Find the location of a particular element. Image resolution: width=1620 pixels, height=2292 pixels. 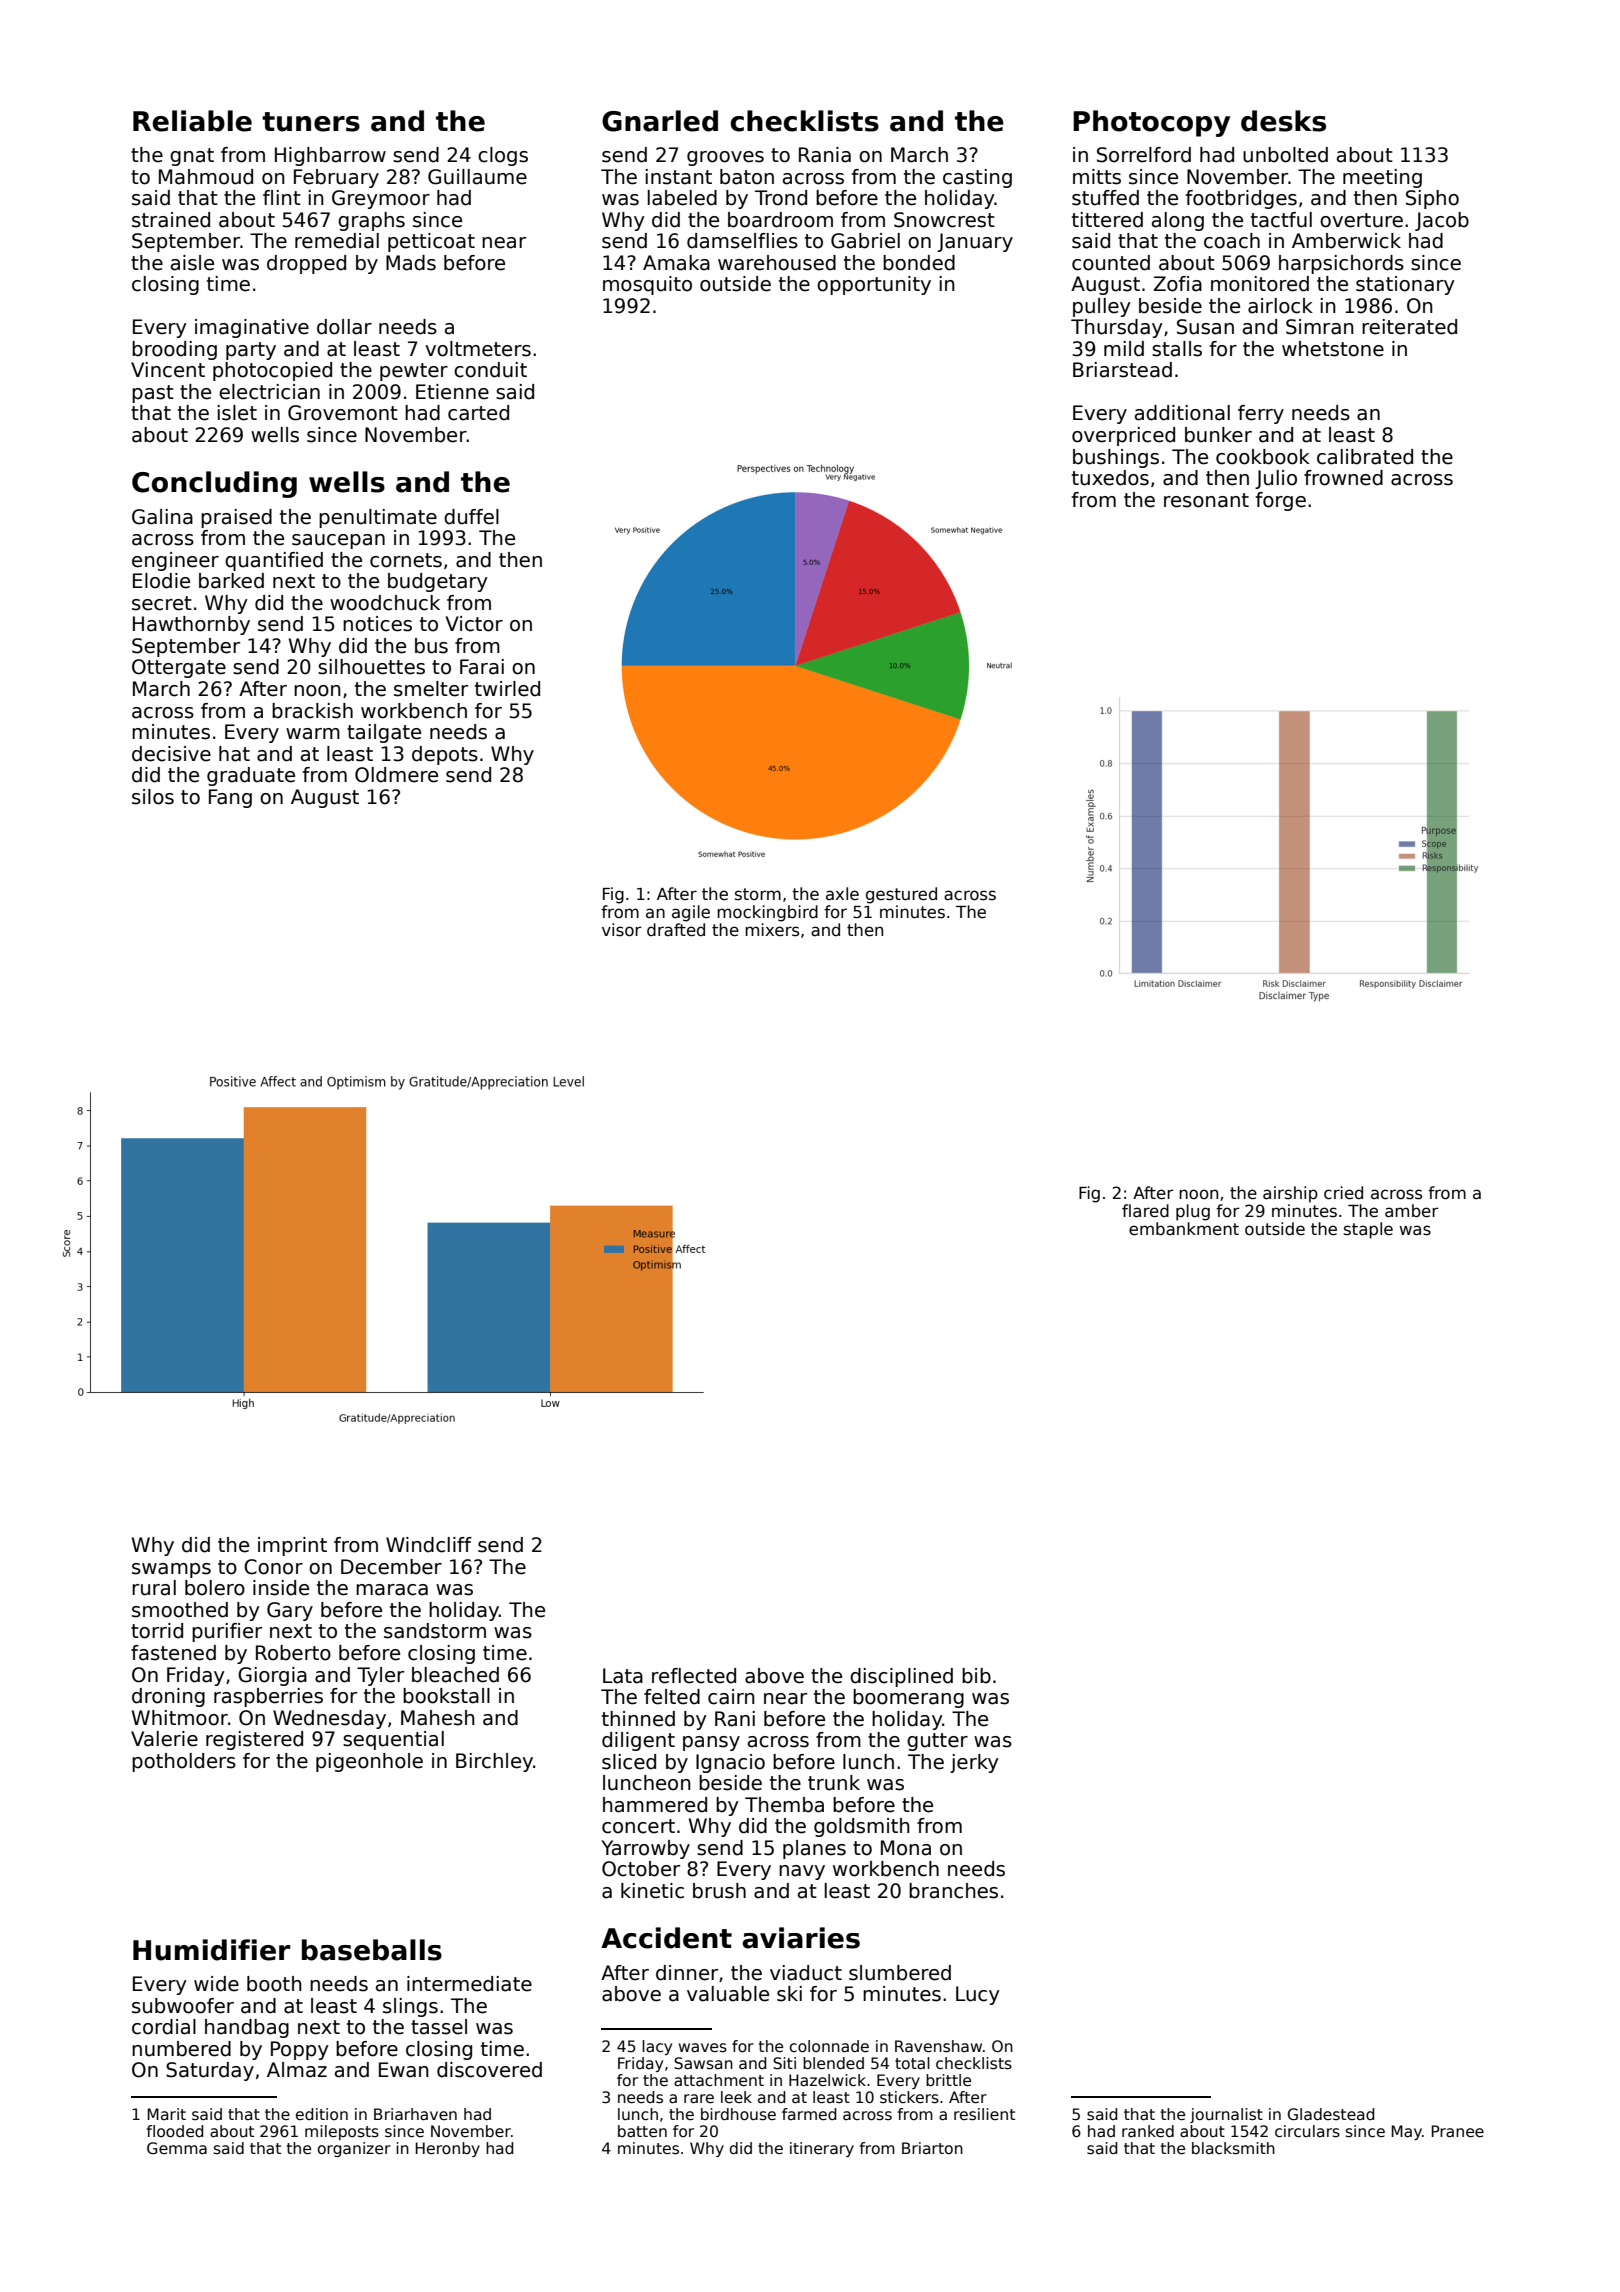

Windcliff is located at coordinates (429, 1545).
